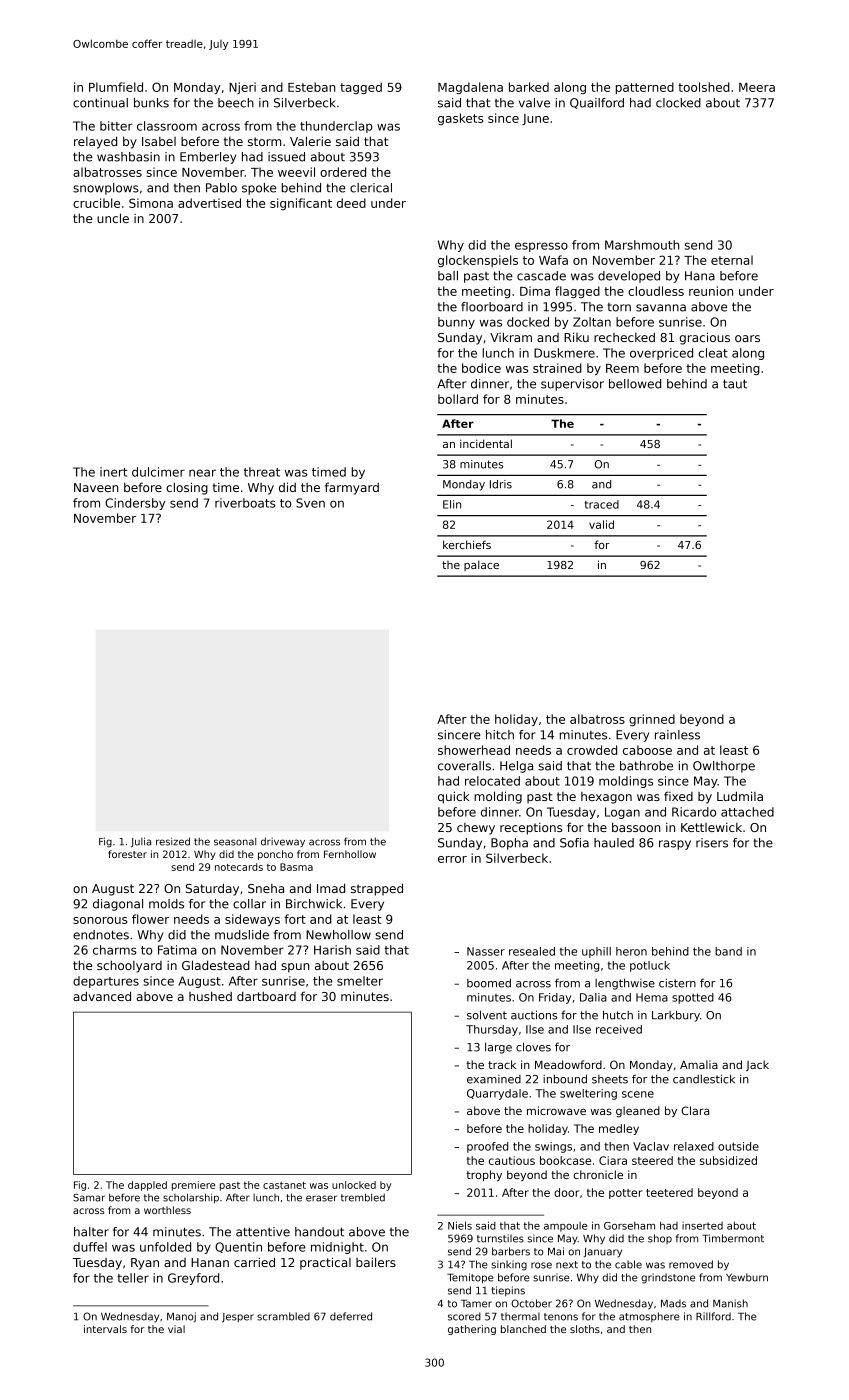 The image size is (849, 1400). What do you see at coordinates (757, 1066) in the image?
I see `Jack` at bounding box center [757, 1066].
